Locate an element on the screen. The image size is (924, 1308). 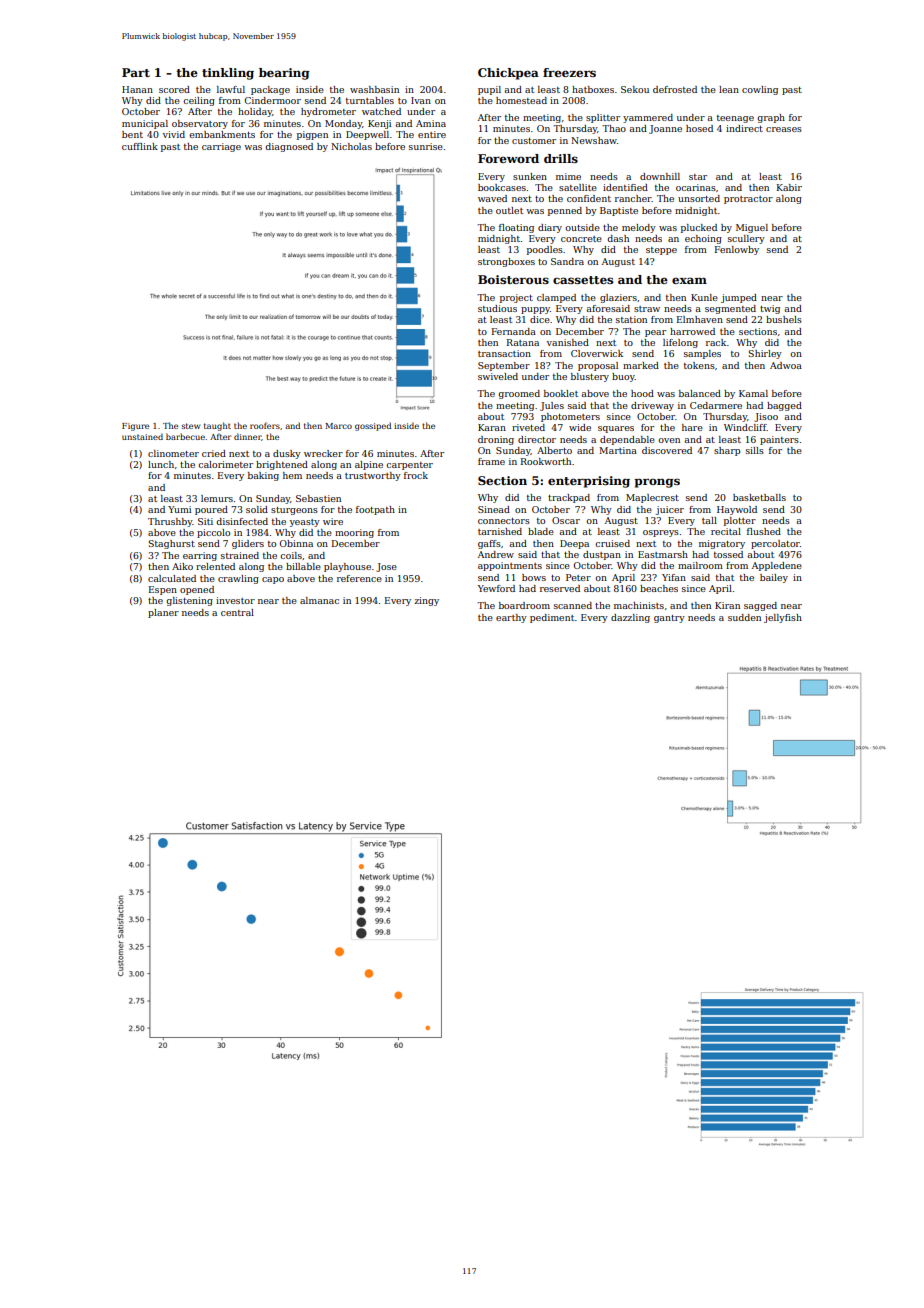
carpenter is located at coordinates (409, 466).
